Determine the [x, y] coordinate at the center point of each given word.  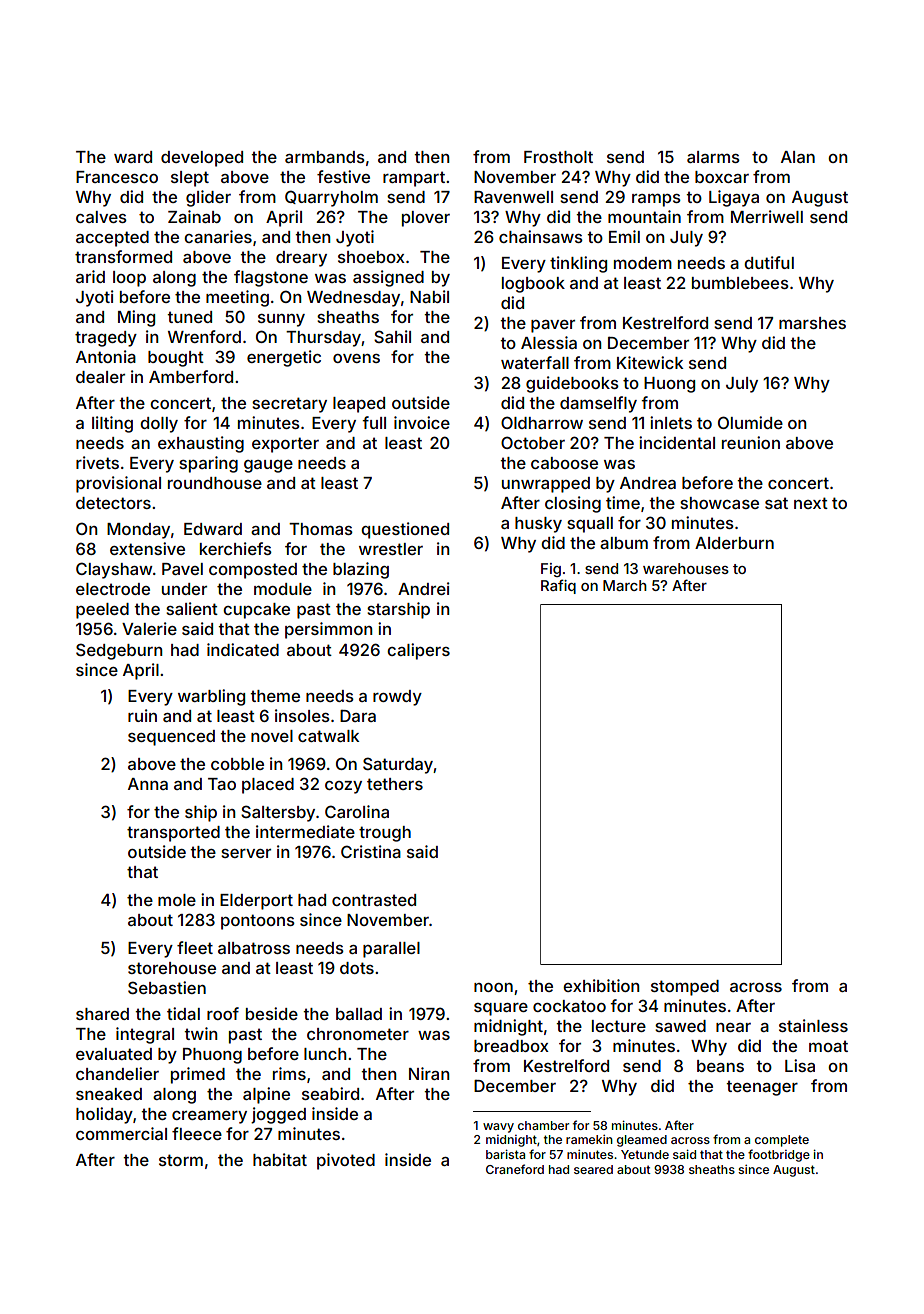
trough [385, 834]
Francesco [117, 177]
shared [102, 1014]
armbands [325, 157]
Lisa [800, 1065]
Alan [798, 157]
